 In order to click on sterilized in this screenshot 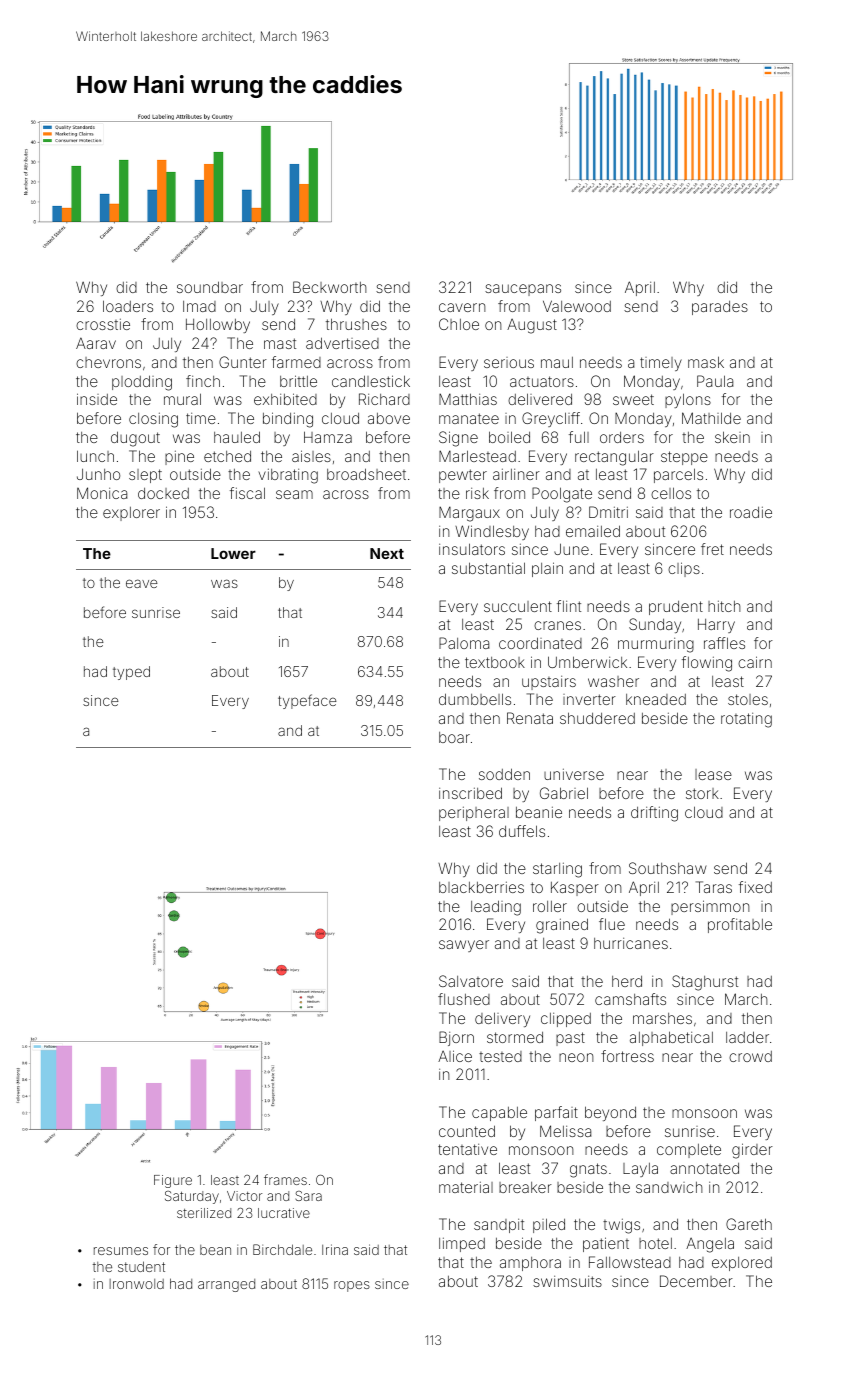, I will do `click(204, 1213)`.
